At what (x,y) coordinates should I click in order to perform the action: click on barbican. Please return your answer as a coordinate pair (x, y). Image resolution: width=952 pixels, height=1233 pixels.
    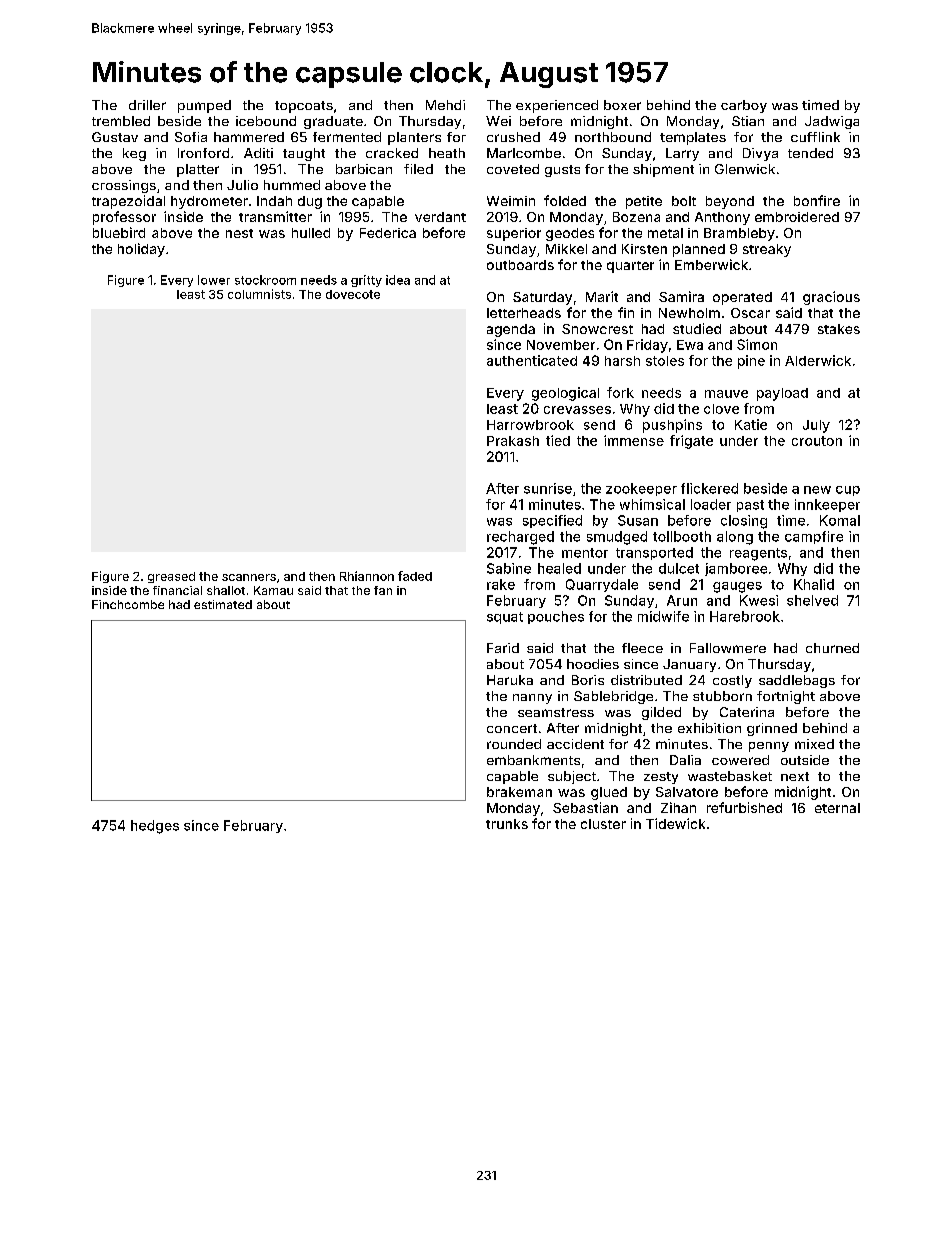
    Looking at the image, I should click on (364, 169).
